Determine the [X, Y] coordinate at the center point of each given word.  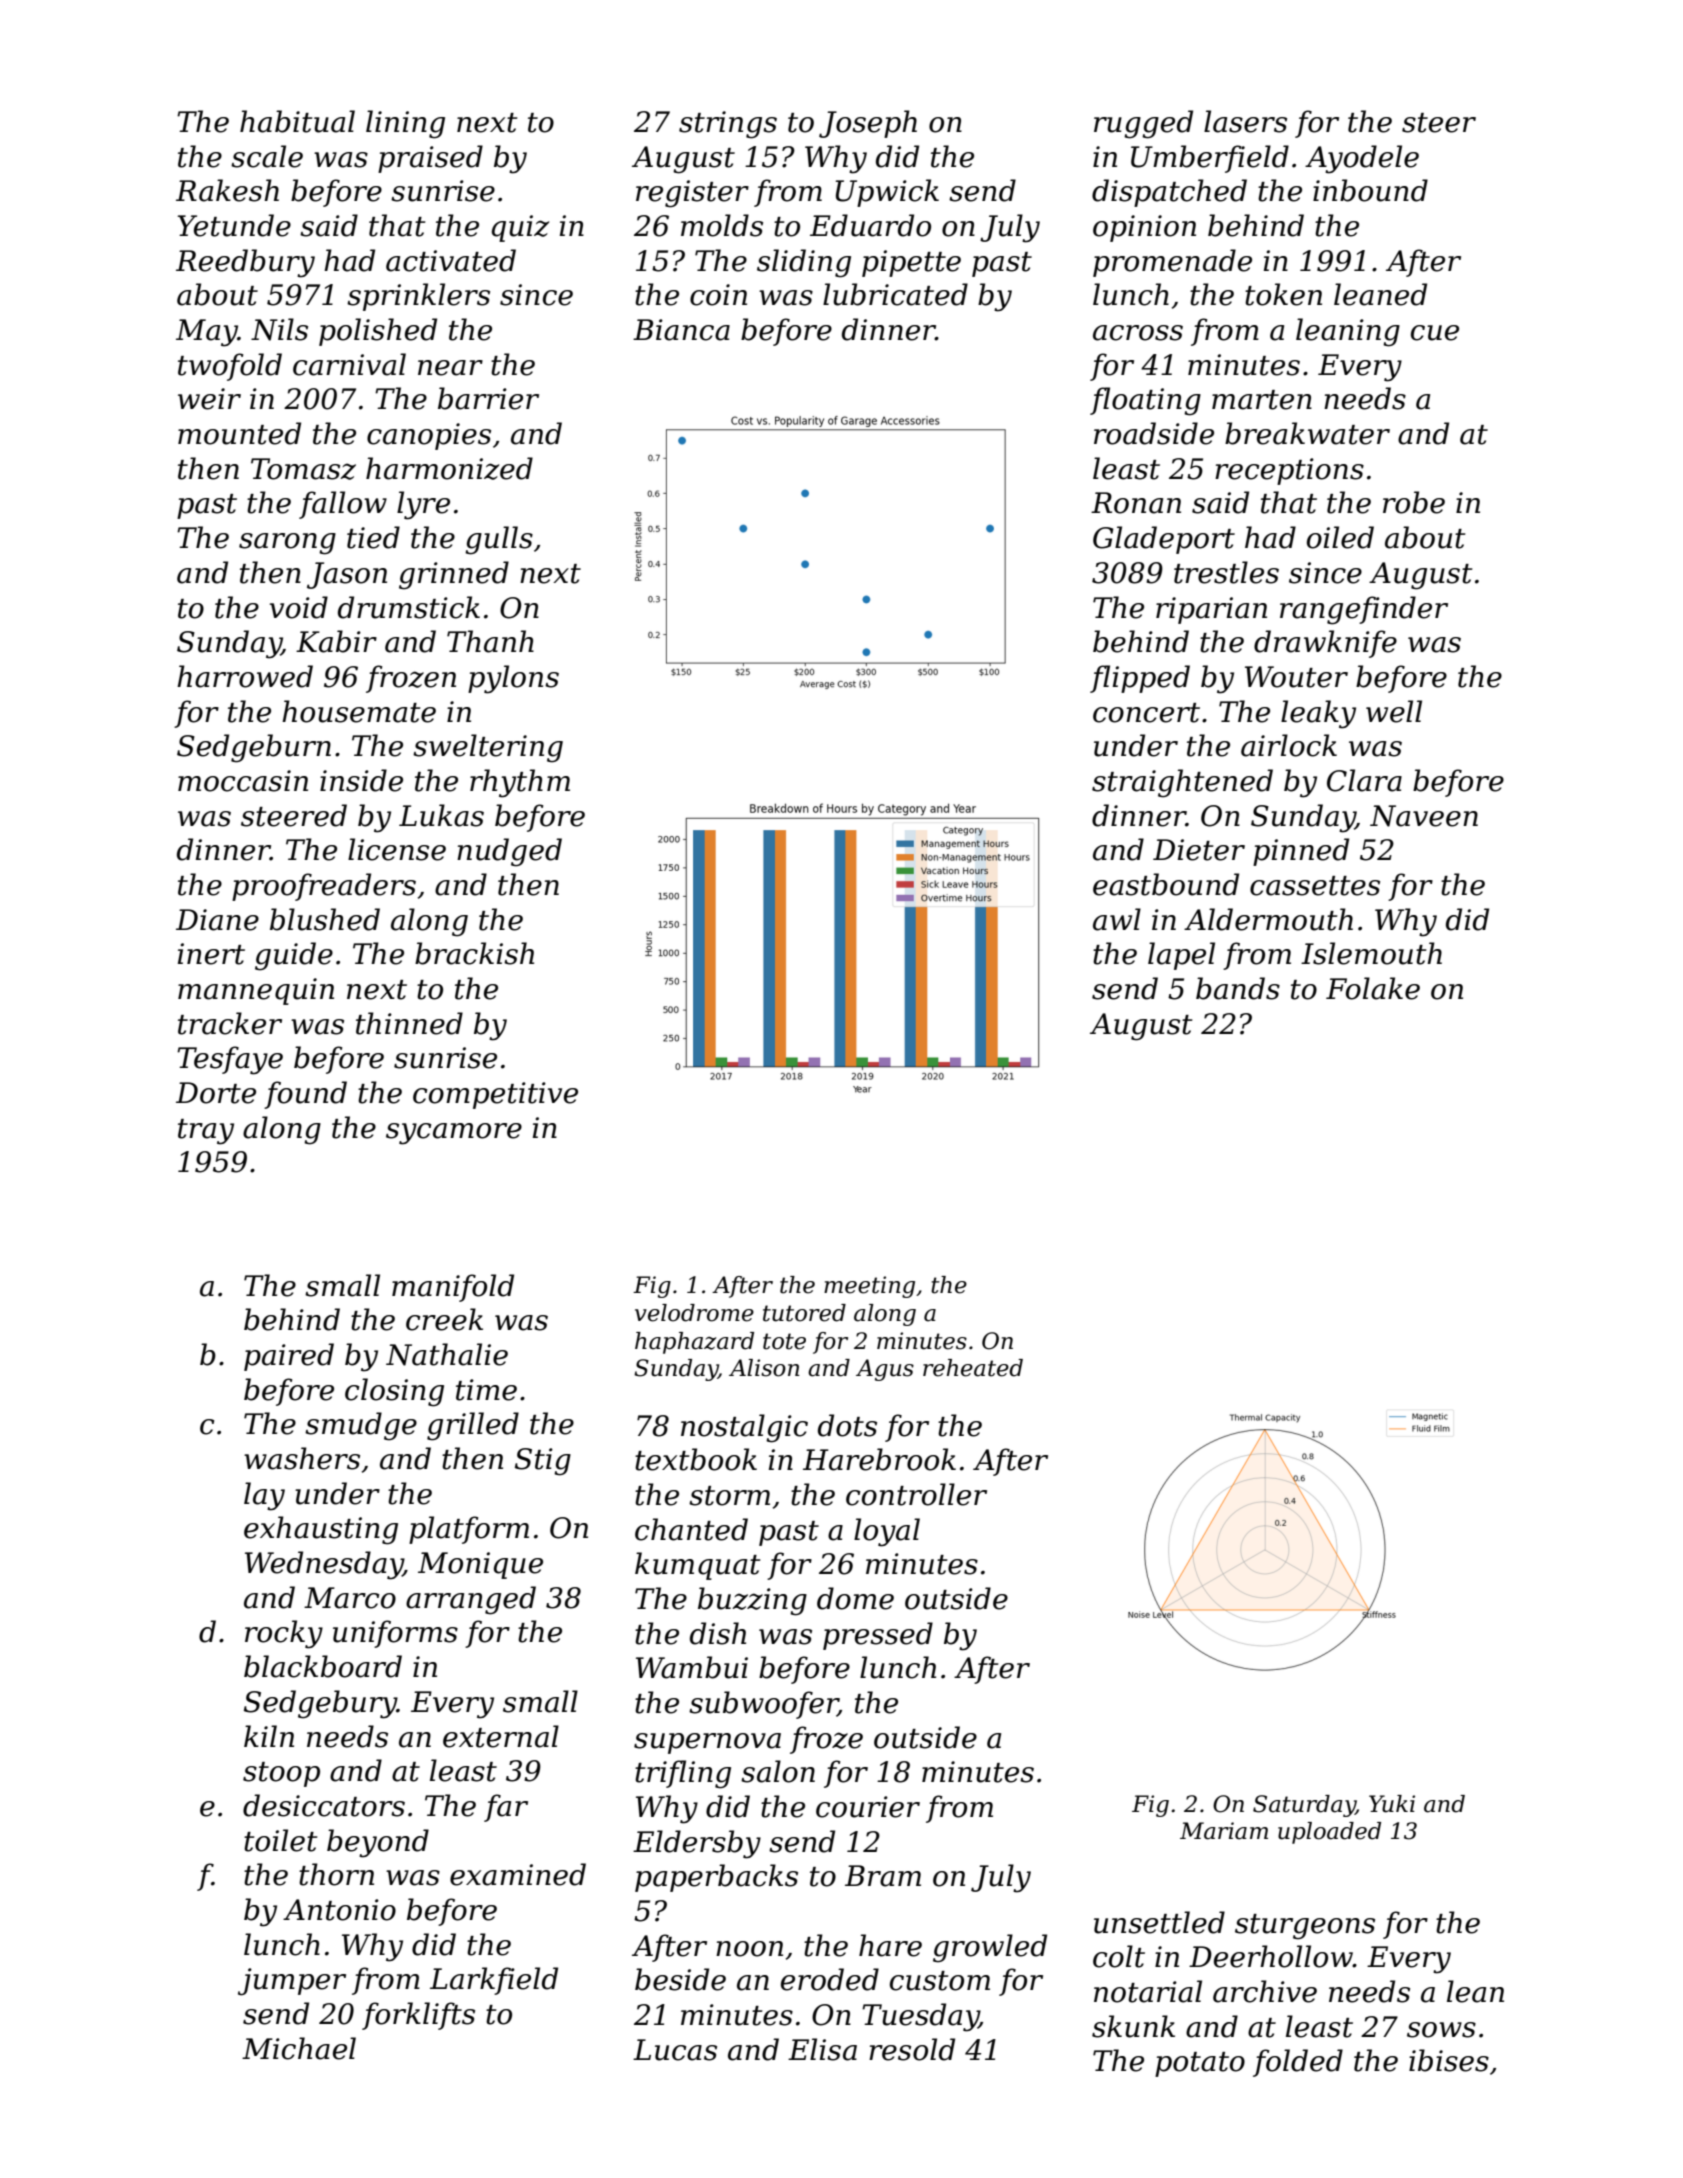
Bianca [681, 330]
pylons [513, 679]
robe [1414, 502]
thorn [336, 1874]
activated [451, 260]
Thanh [490, 641]
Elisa [822, 2049]
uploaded [1329, 1833]
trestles [1226, 572]
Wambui [692, 1667]
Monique [480, 1565]
